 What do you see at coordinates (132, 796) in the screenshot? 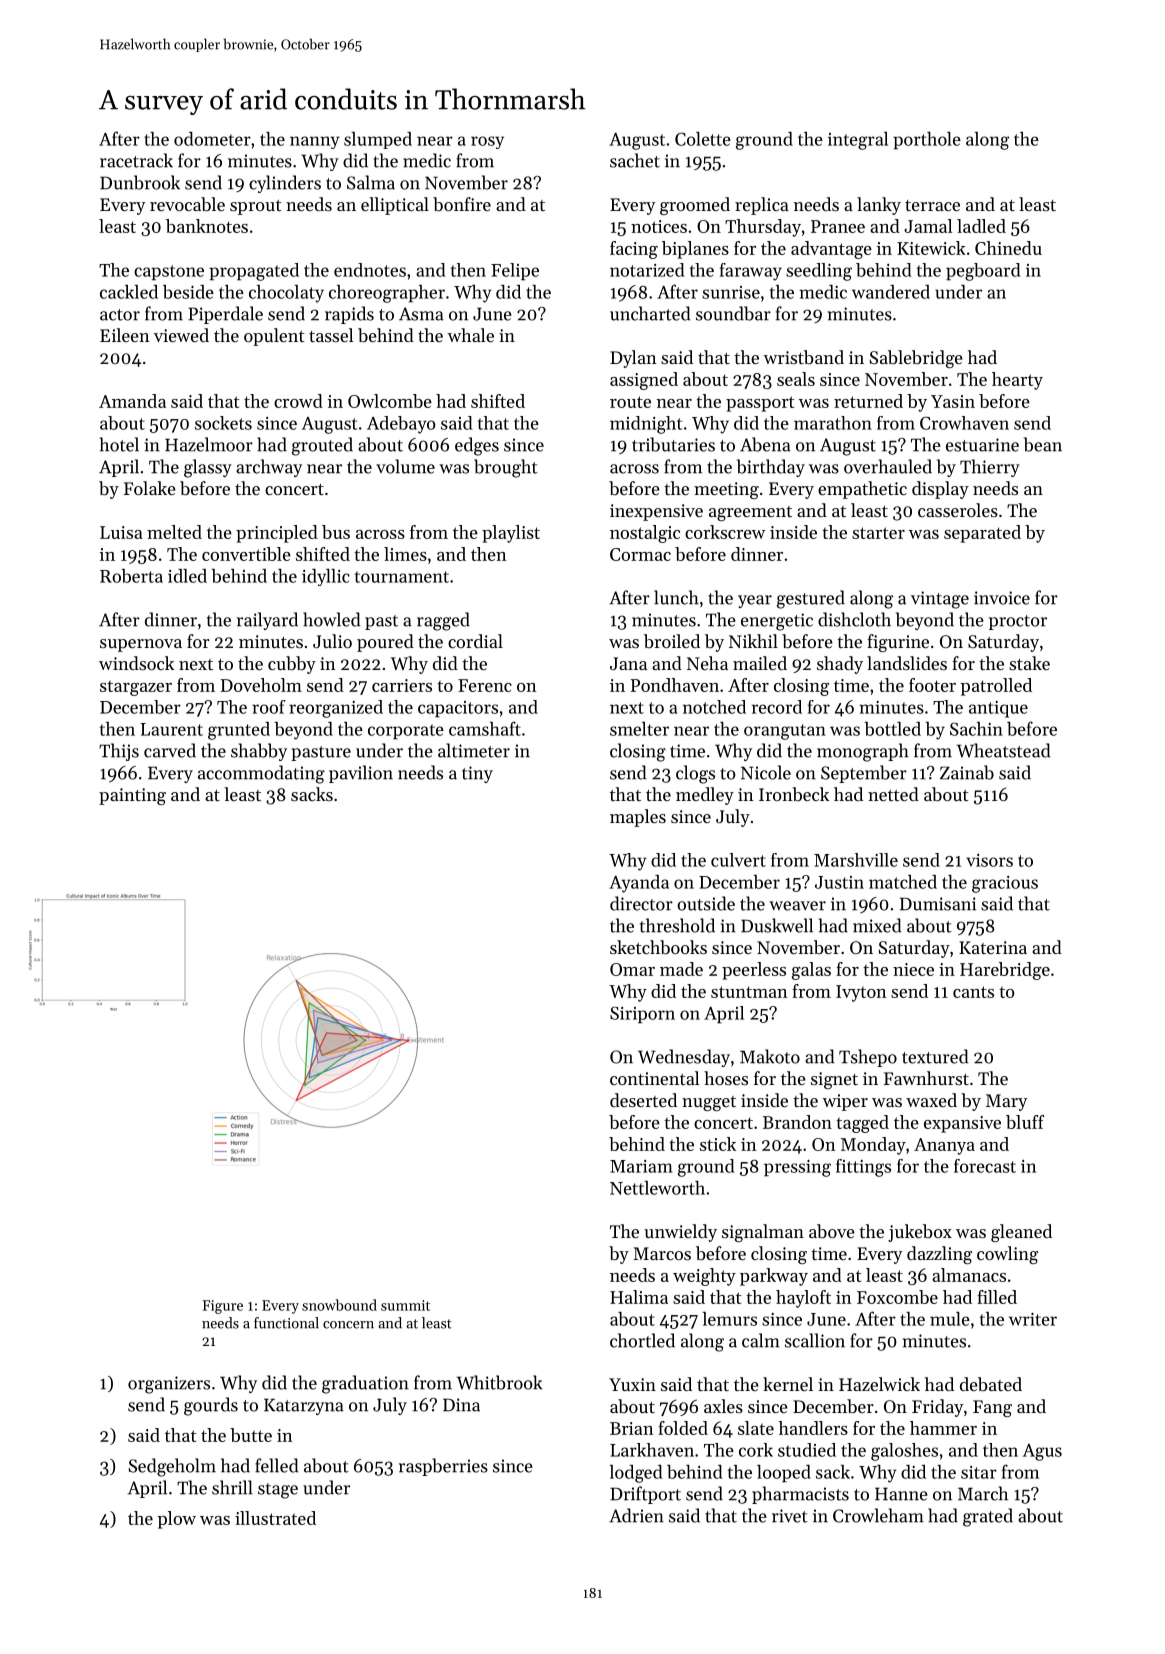
I see `painting` at bounding box center [132, 796].
